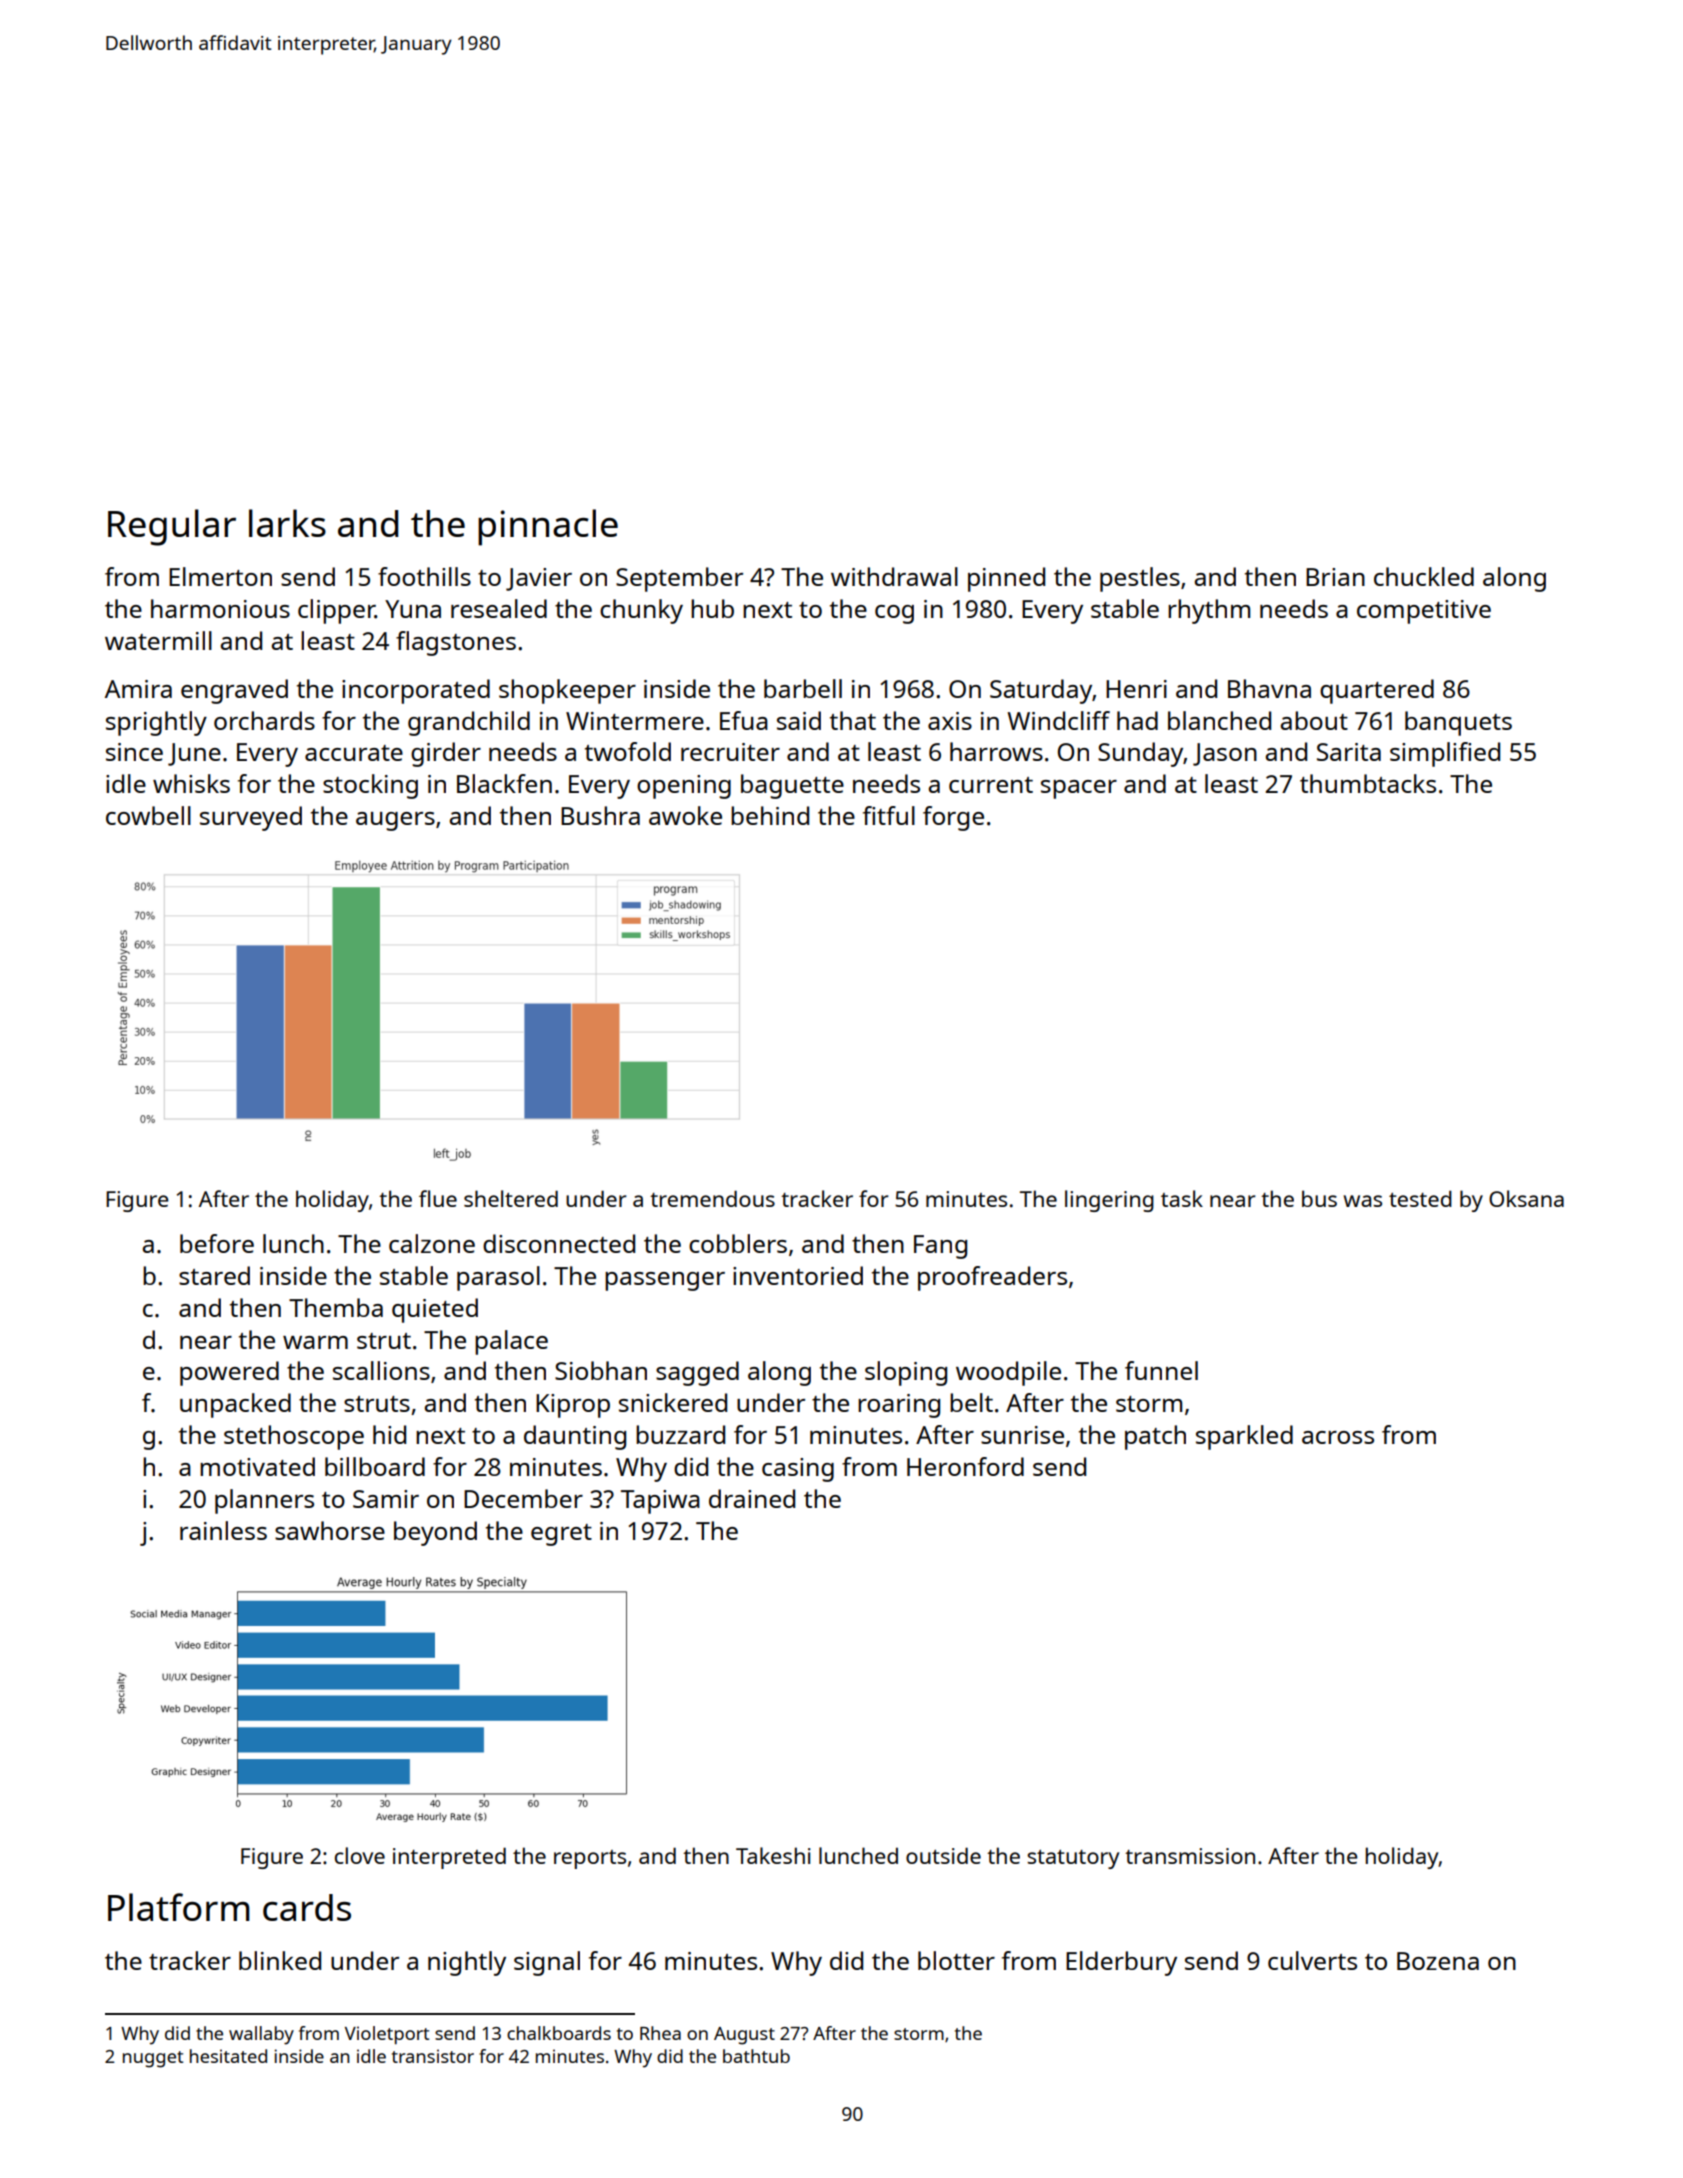 The image size is (1683, 2178). Describe the element at coordinates (1445, 754) in the screenshot. I see `simplified` at that location.
